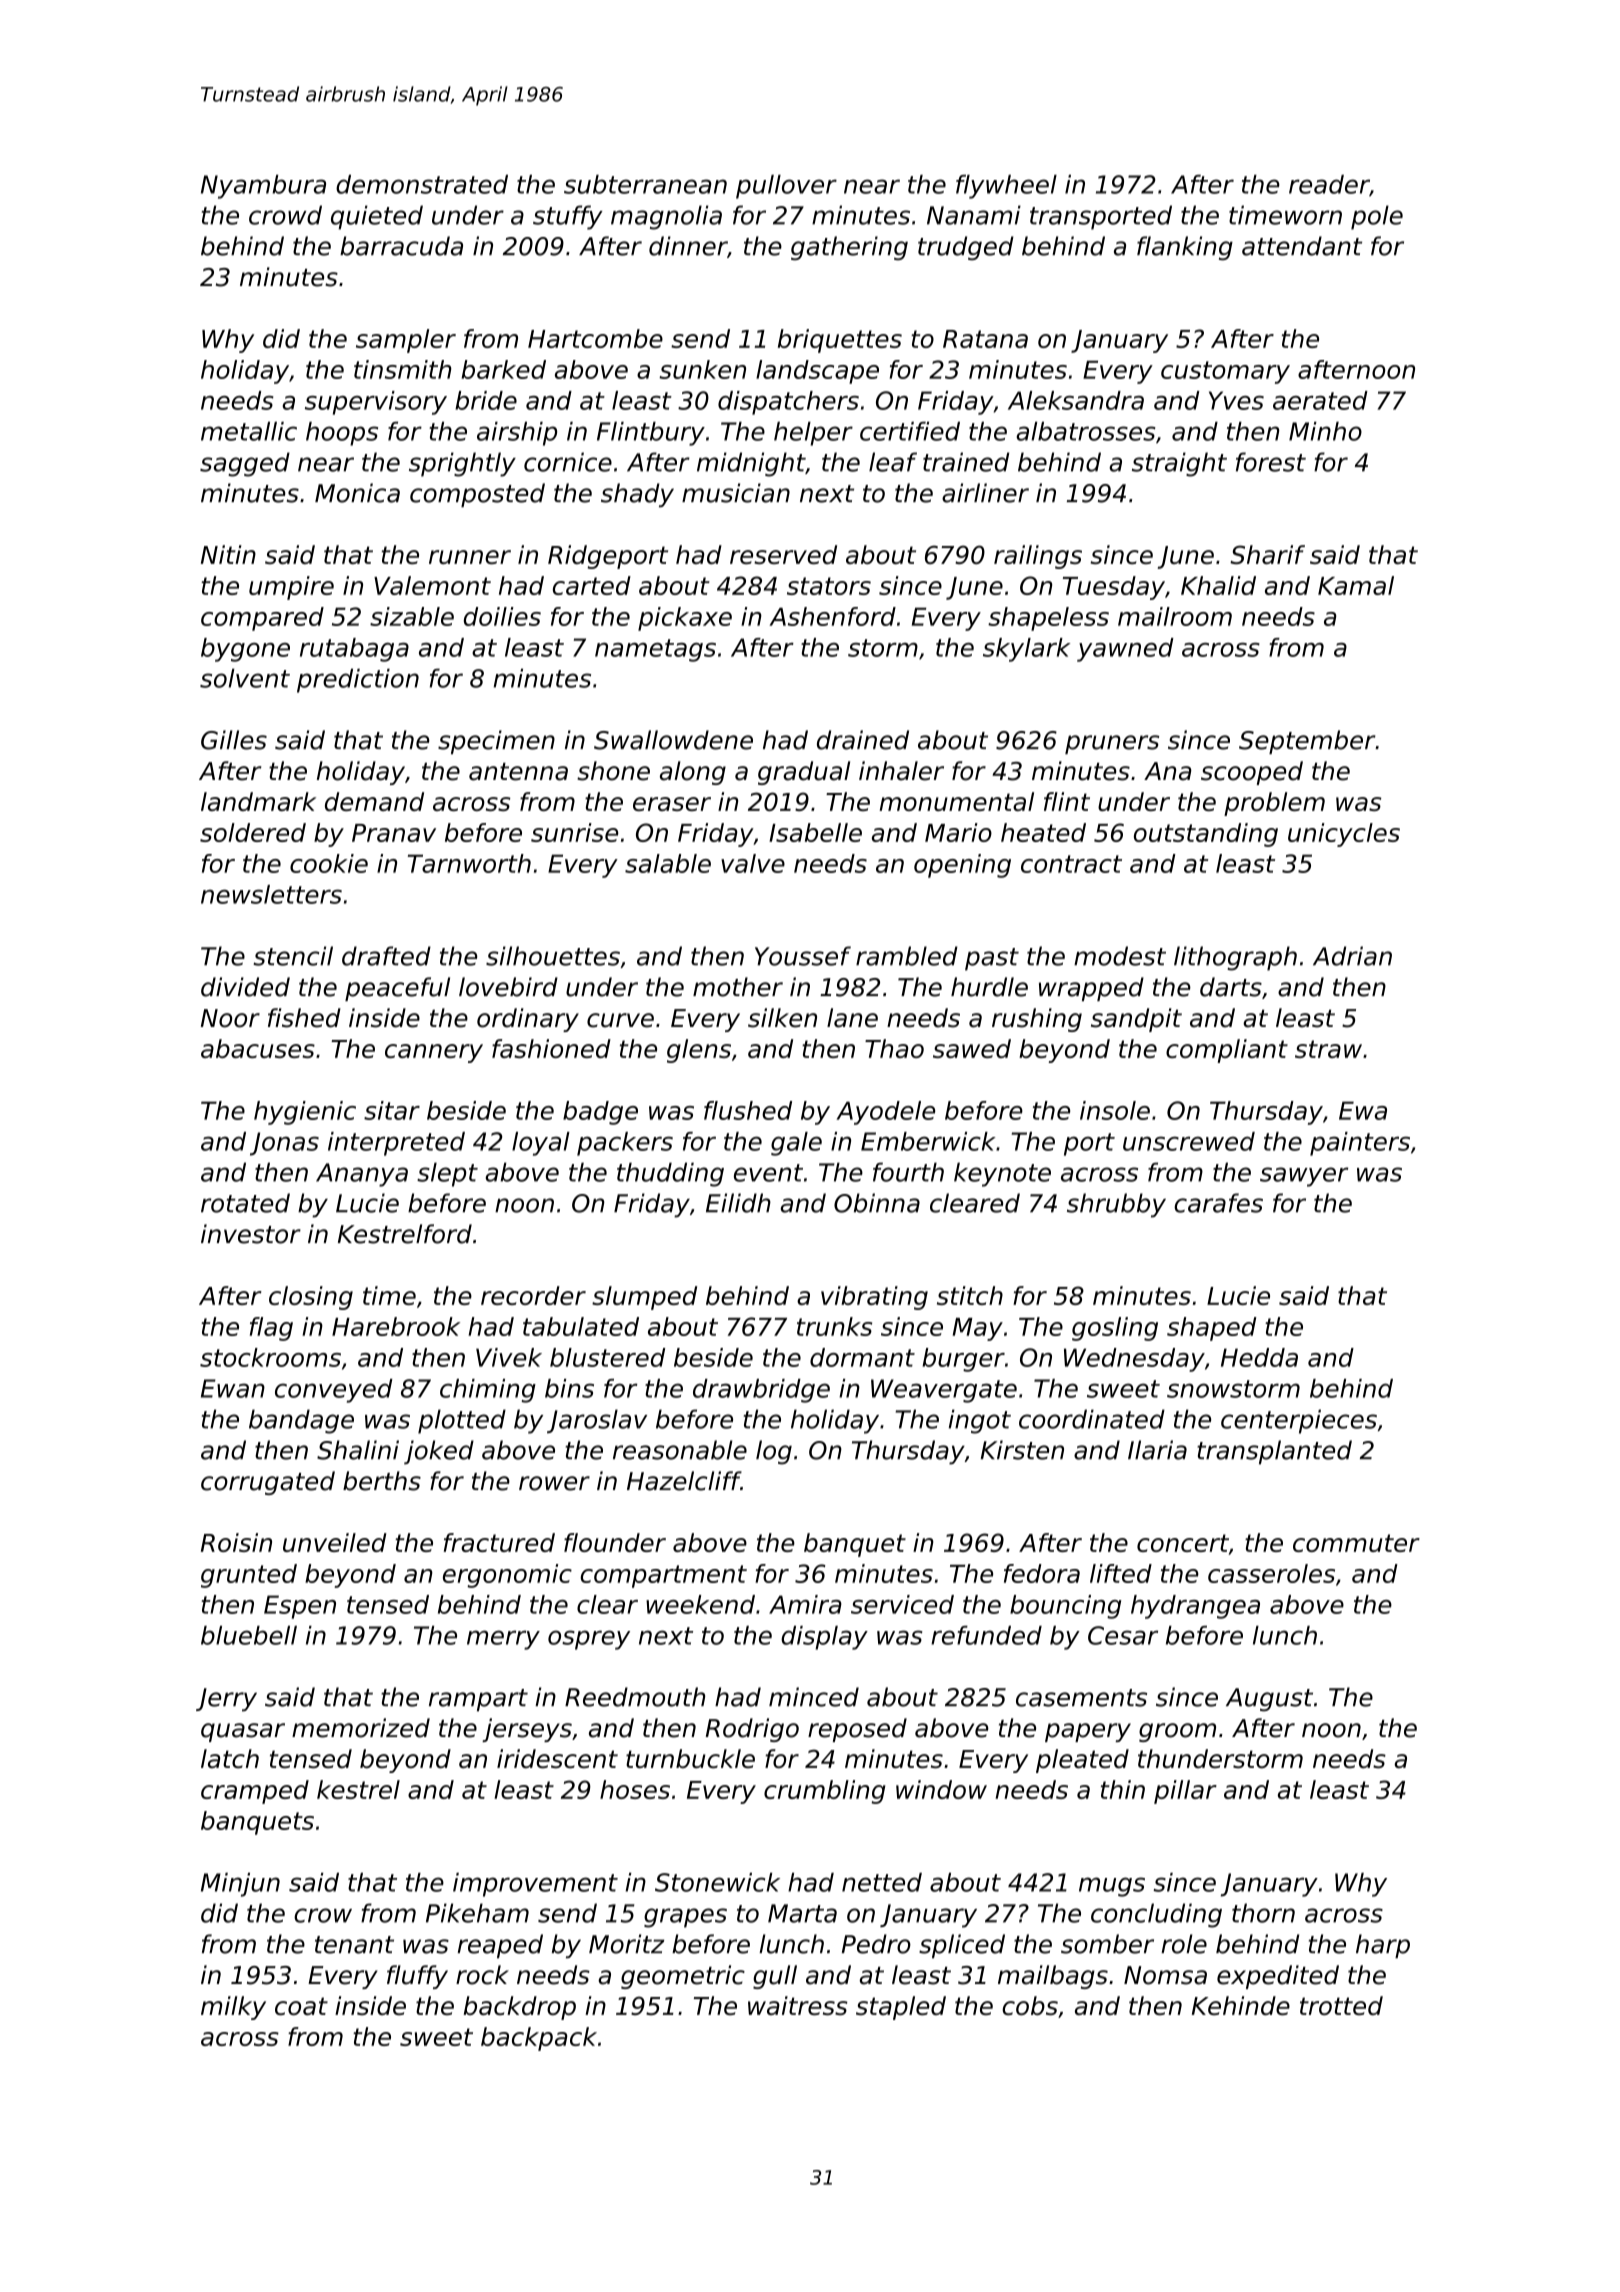 The image size is (1620, 2292). Describe the element at coordinates (240, 1885) in the image. I see `Minjun` at that location.
